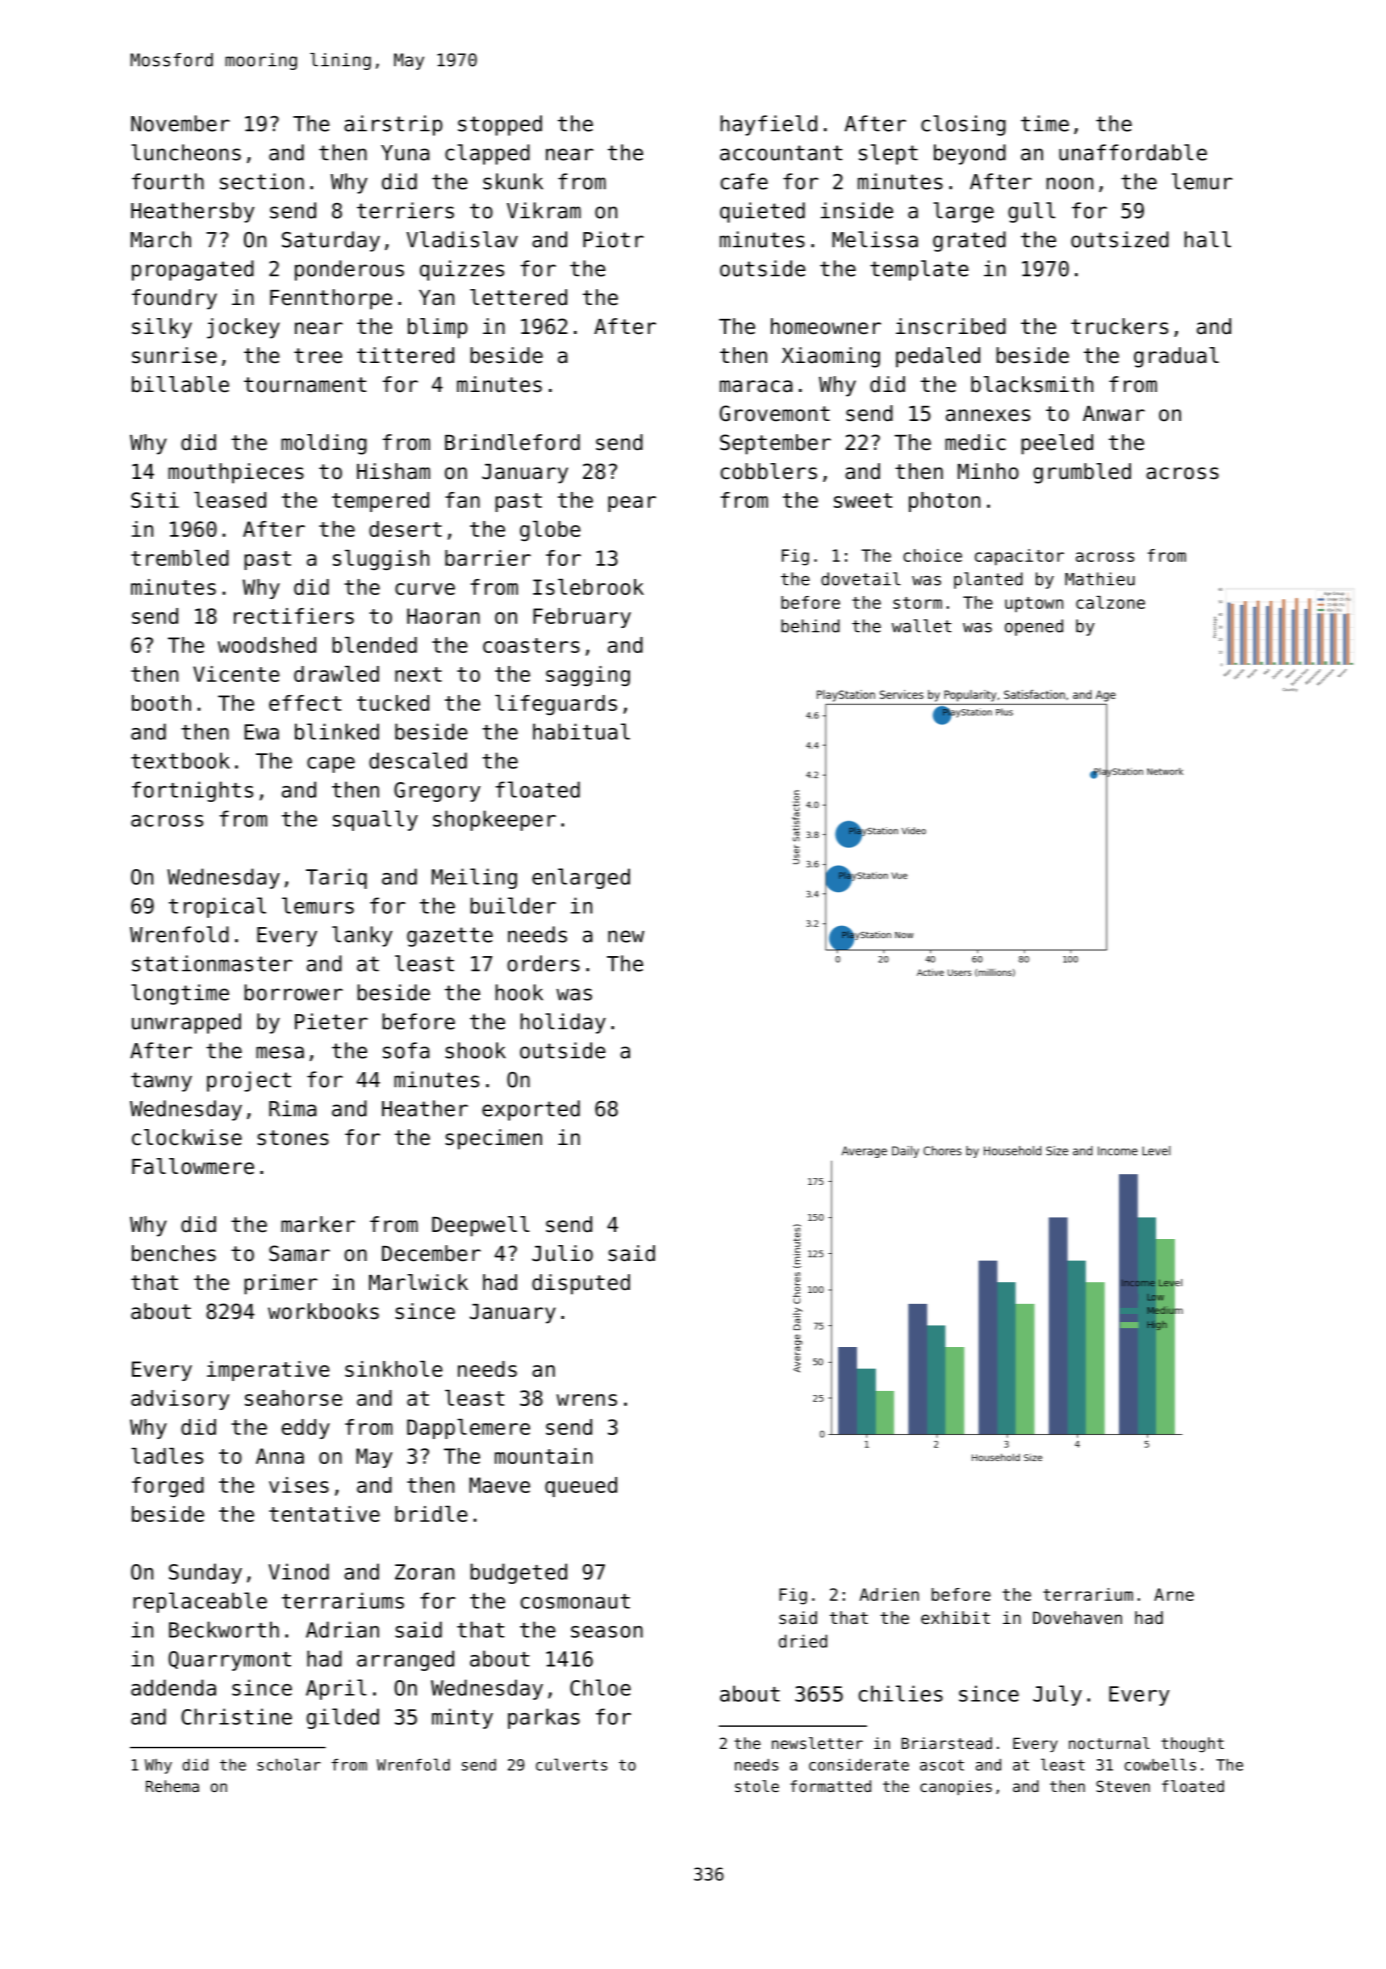 The height and width of the screenshot is (1969, 1386). I want to click on exported, so click(531, 1110).
